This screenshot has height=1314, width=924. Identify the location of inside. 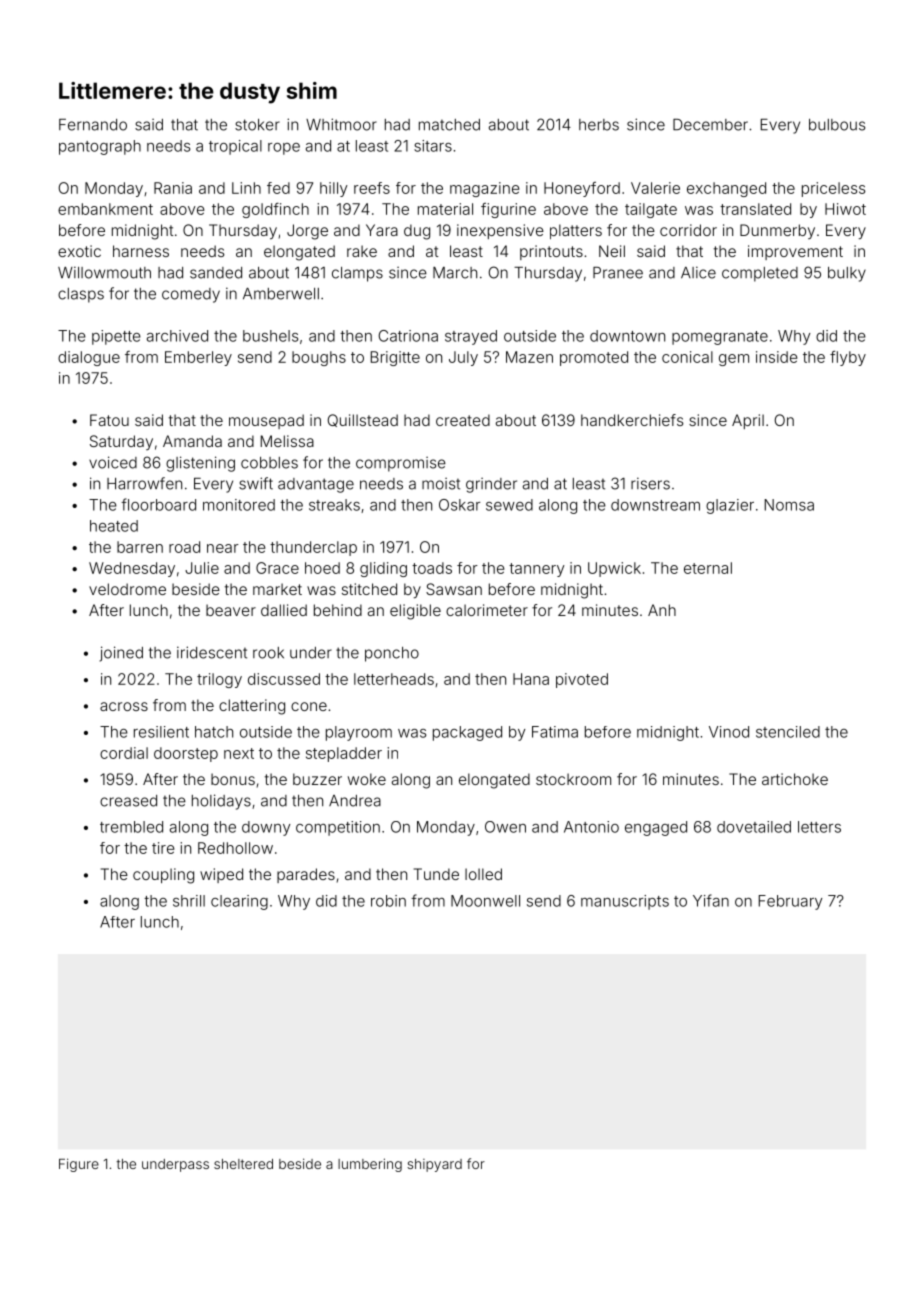
(776, 357).
